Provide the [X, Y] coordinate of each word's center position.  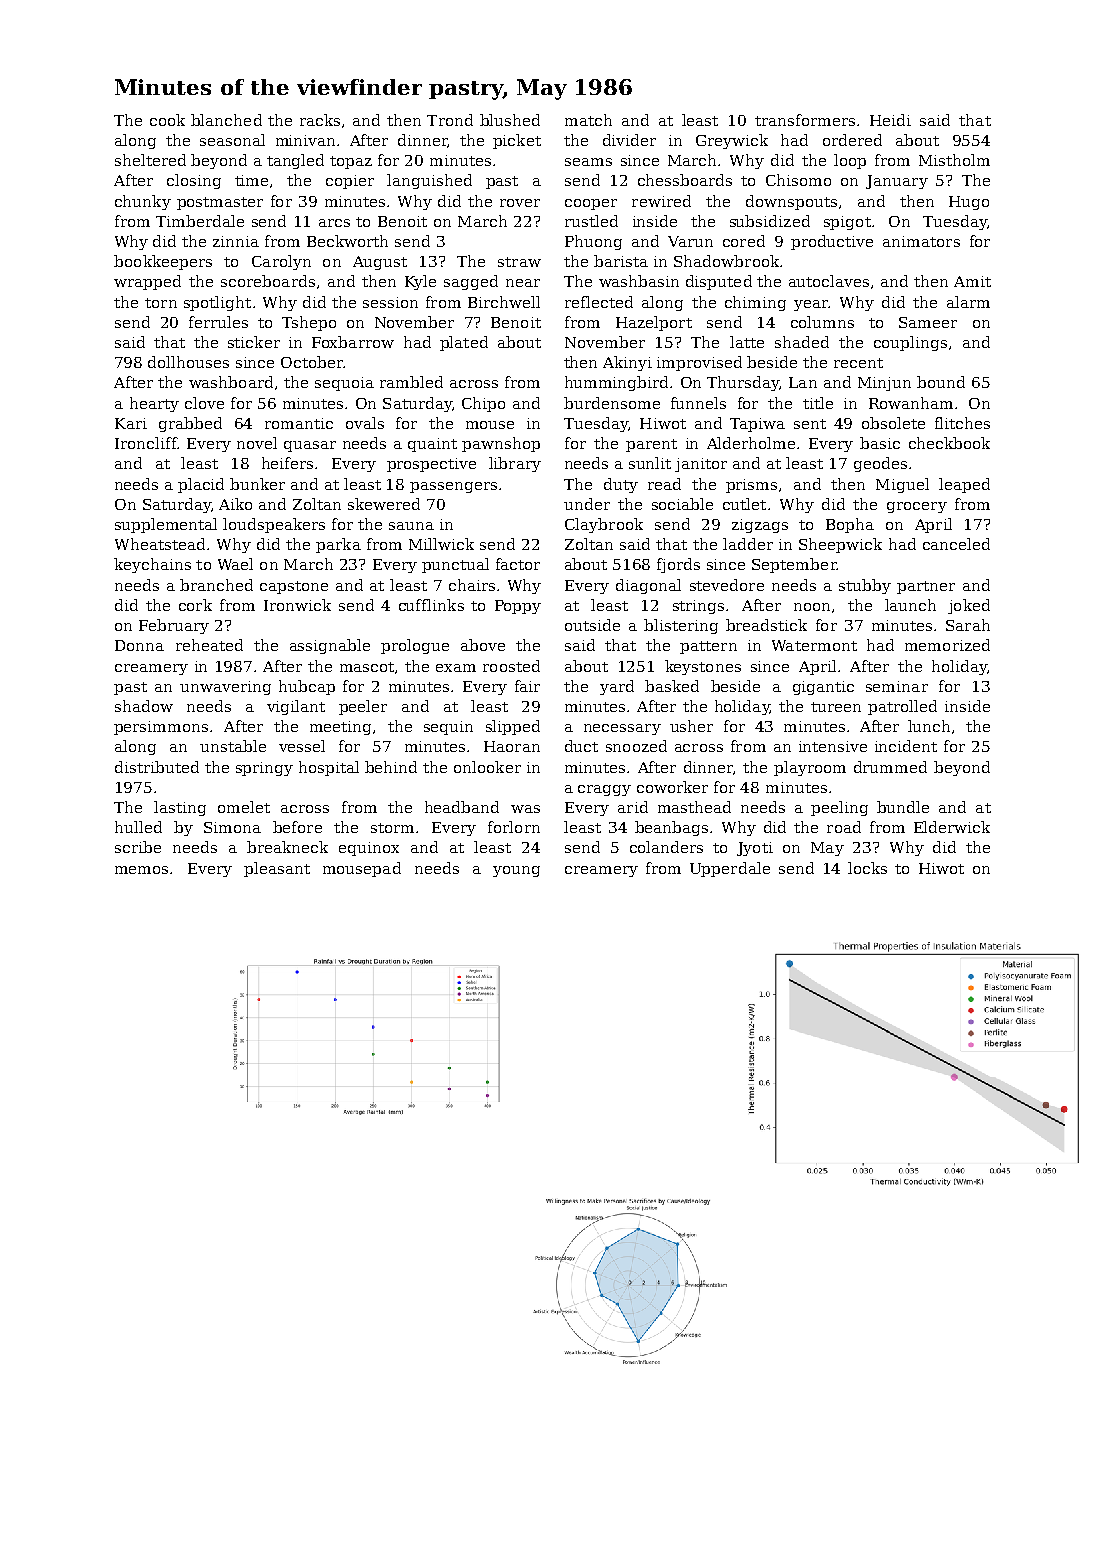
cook [167, 120]
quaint [432, 445]
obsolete [893, 423]
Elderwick [952, 827]
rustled [591, 221]
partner [926, 587]
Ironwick [297, 605]
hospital [329, 768]
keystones [703, 667]
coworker [672, 787]
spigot [847, 223]
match [588, 120]
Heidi [890, 120]
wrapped [147, 282]
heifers [287, 463]
